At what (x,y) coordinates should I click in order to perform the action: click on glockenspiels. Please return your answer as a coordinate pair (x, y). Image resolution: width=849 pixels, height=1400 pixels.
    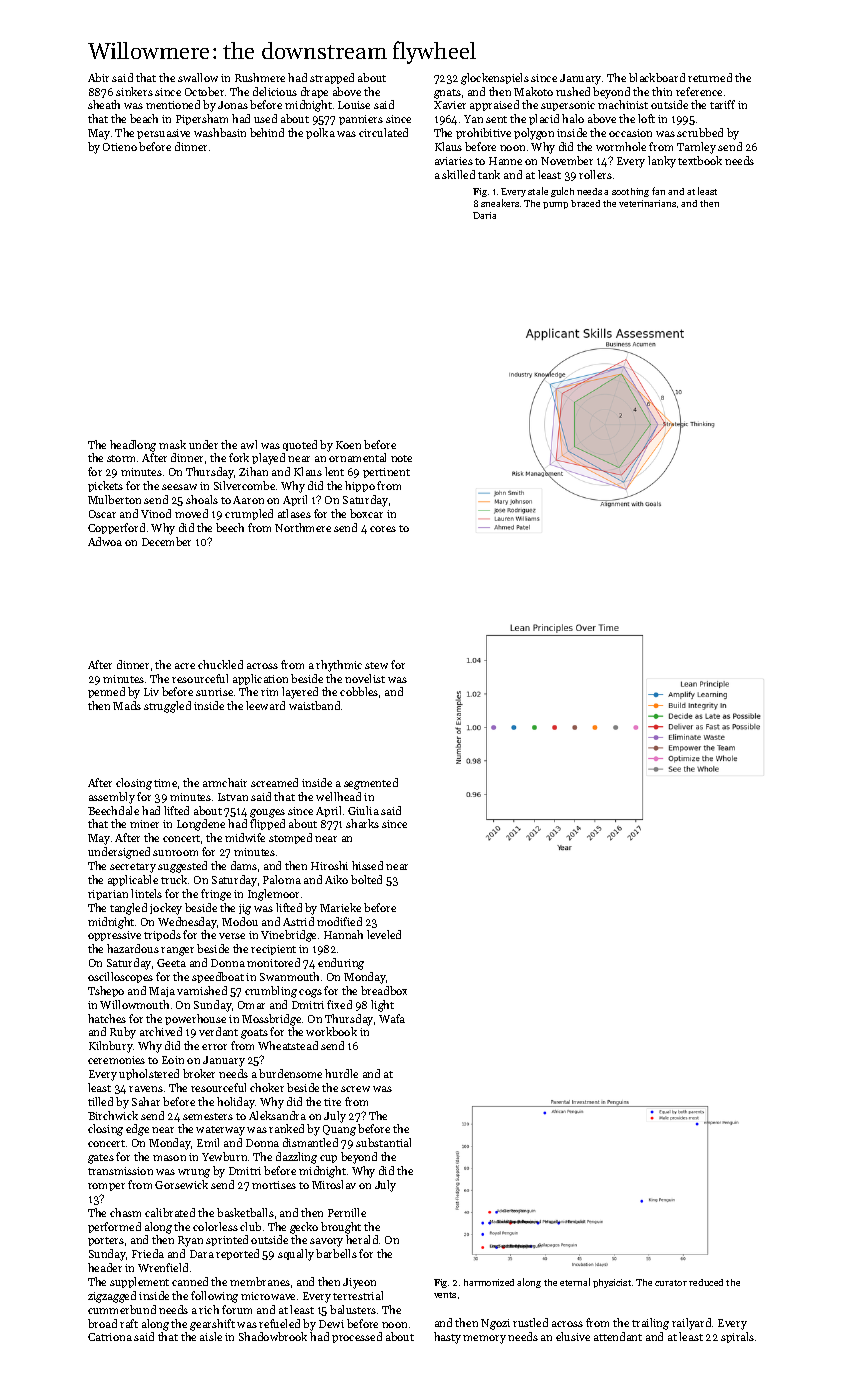
    Looking at the image, I should click on (495, 79).
